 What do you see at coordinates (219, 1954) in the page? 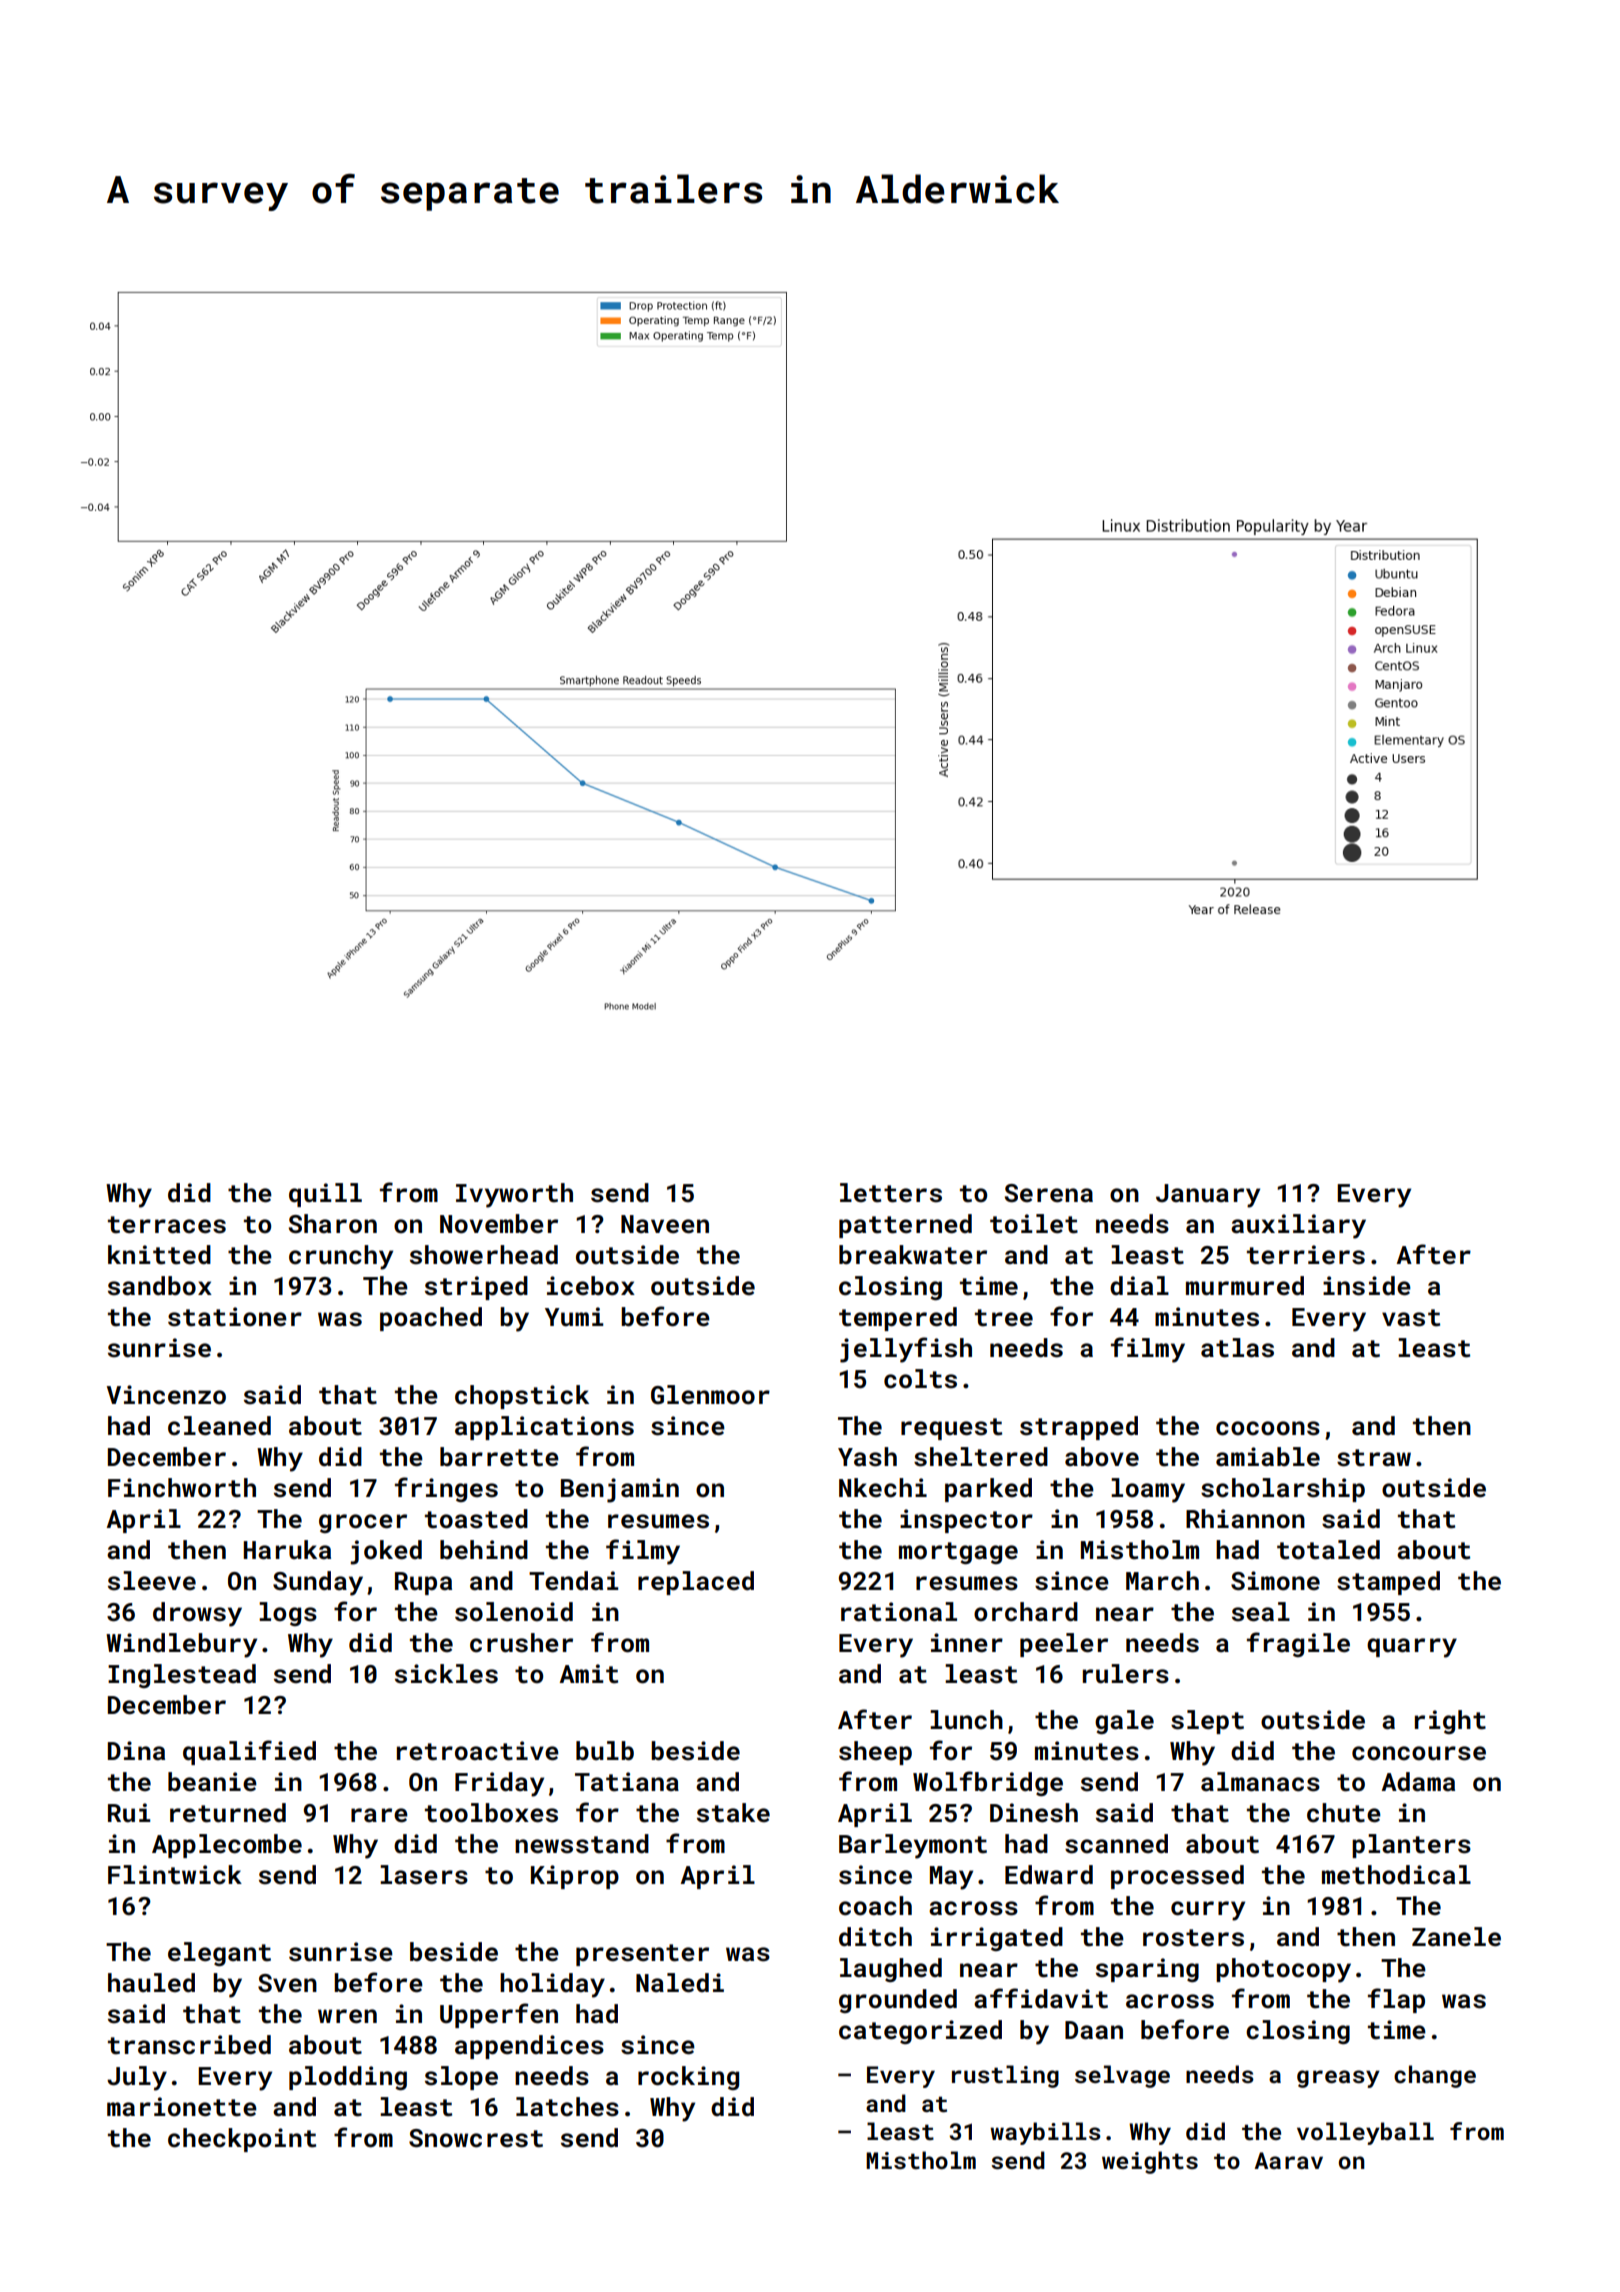
I see `elegant` at bounding box center [219, 1954].
